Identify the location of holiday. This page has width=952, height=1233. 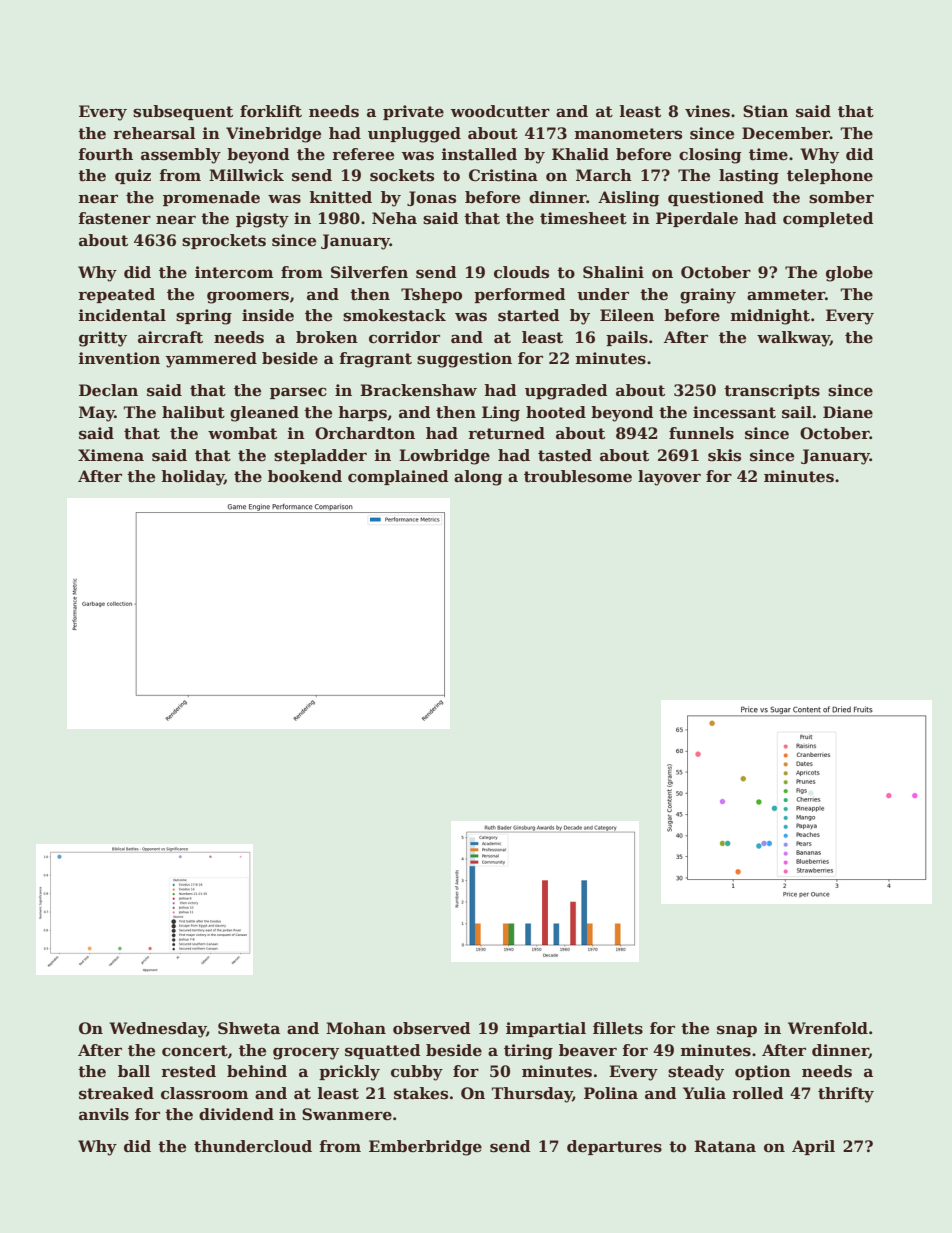
(192, 478).
